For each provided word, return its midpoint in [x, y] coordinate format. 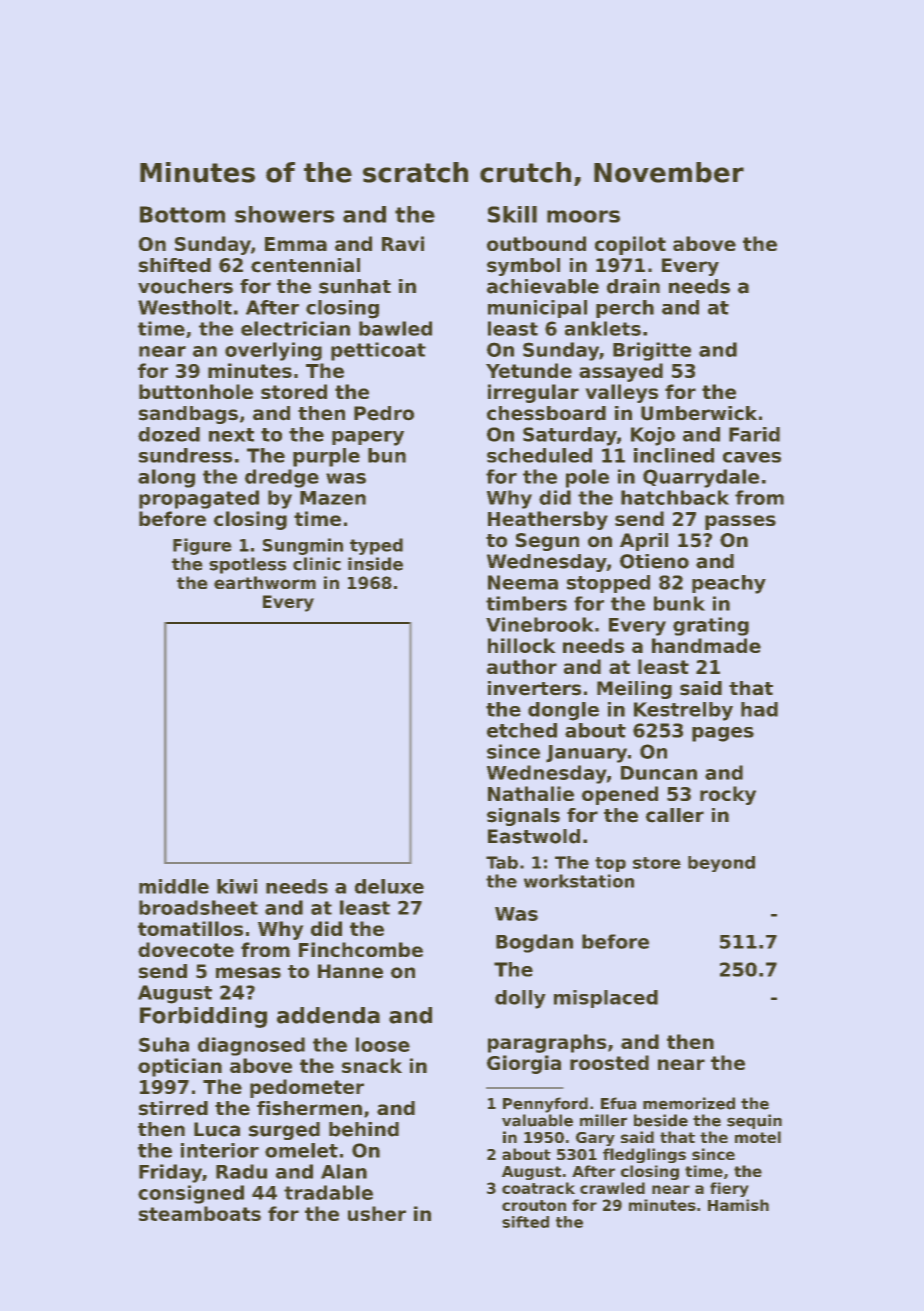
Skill [512, 214]
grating [711, 626]
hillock [521, 645]
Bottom [182, 214]
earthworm [265, 582]
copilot [630, 245]
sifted [525, 1222]
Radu [241, 1171]
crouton [534, 1205]
